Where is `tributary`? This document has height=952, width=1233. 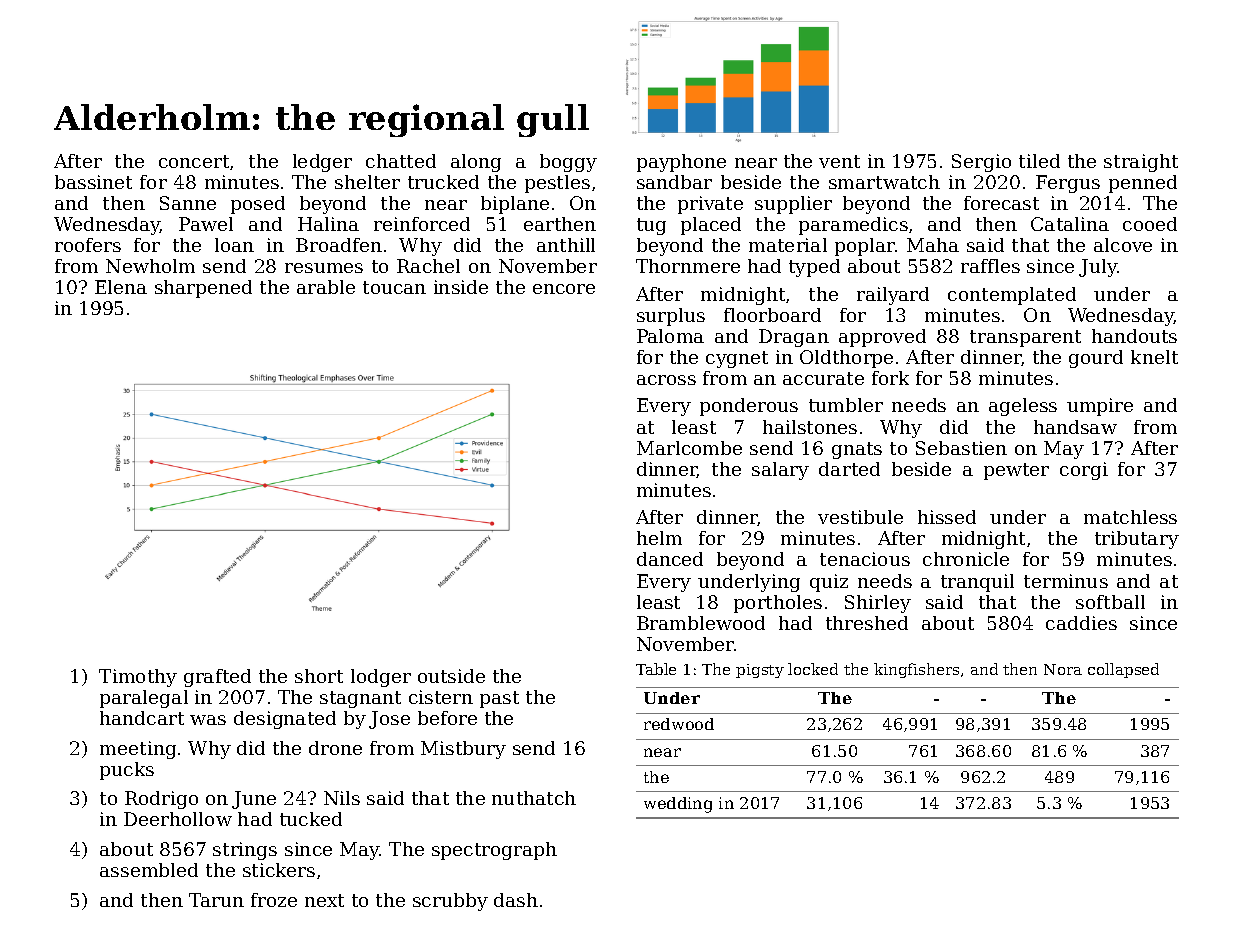
tributary is located at coordinates (1137, 540).
